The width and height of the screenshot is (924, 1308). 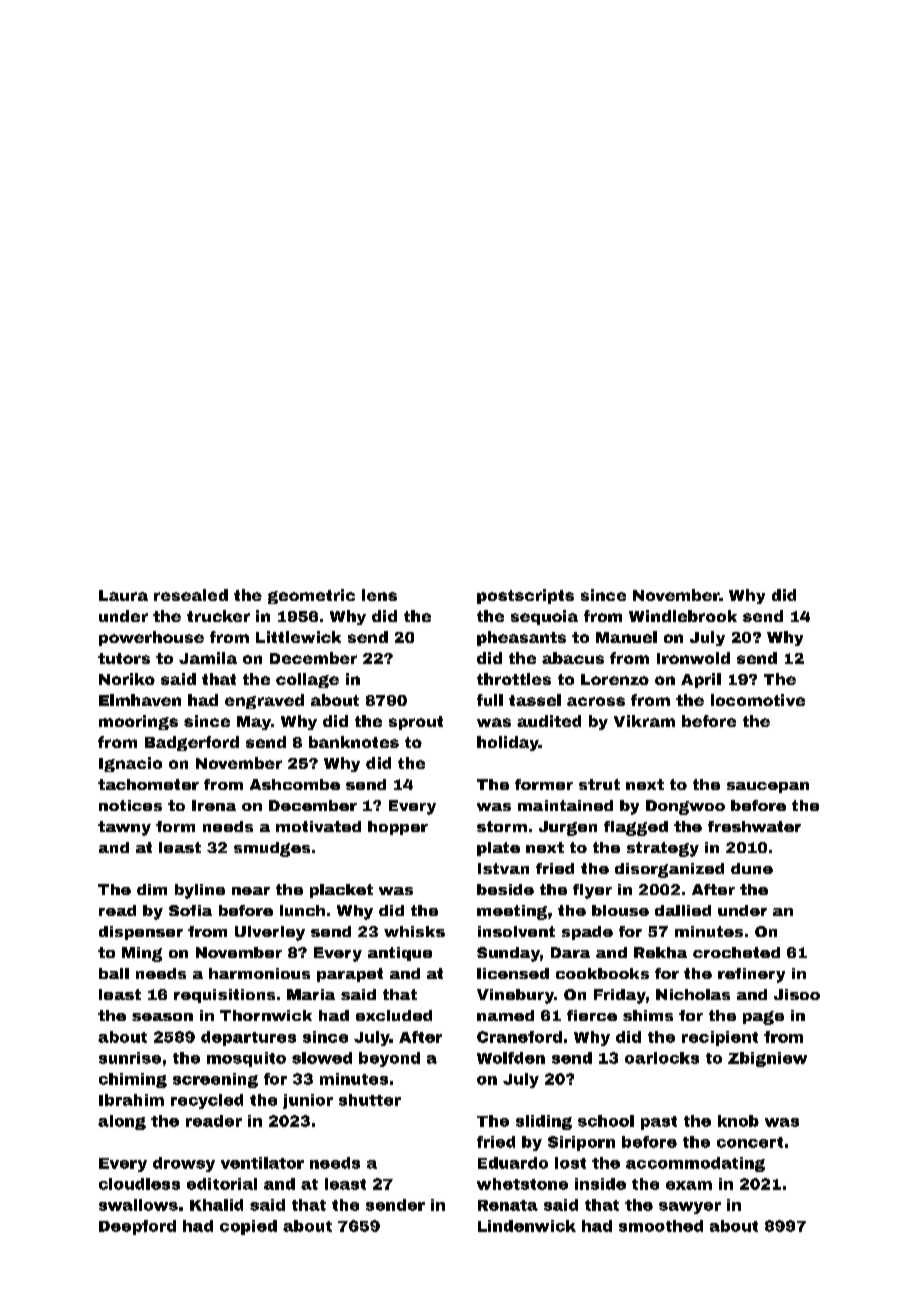 I want to click on copied, so click(x=248, y=1227).
